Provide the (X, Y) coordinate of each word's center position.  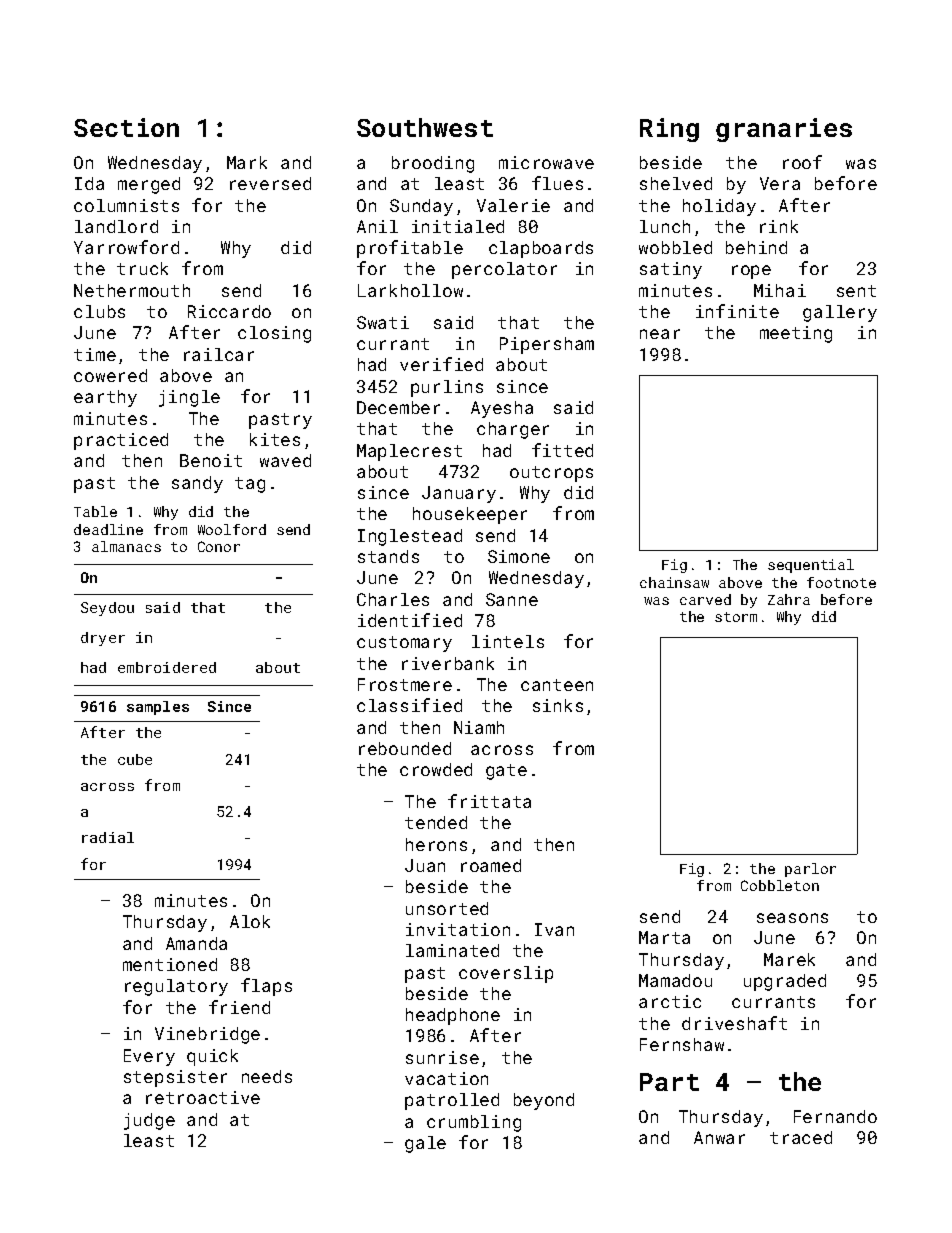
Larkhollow (410, 290)
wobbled (675, 247)
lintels (508, 641)
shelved (676, 183)
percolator (504, 270)
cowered (110, 375)
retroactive (203, 1097)
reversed (270, 183)
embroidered (167, 667)
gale (425, 1144)
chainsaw (674, 582)
